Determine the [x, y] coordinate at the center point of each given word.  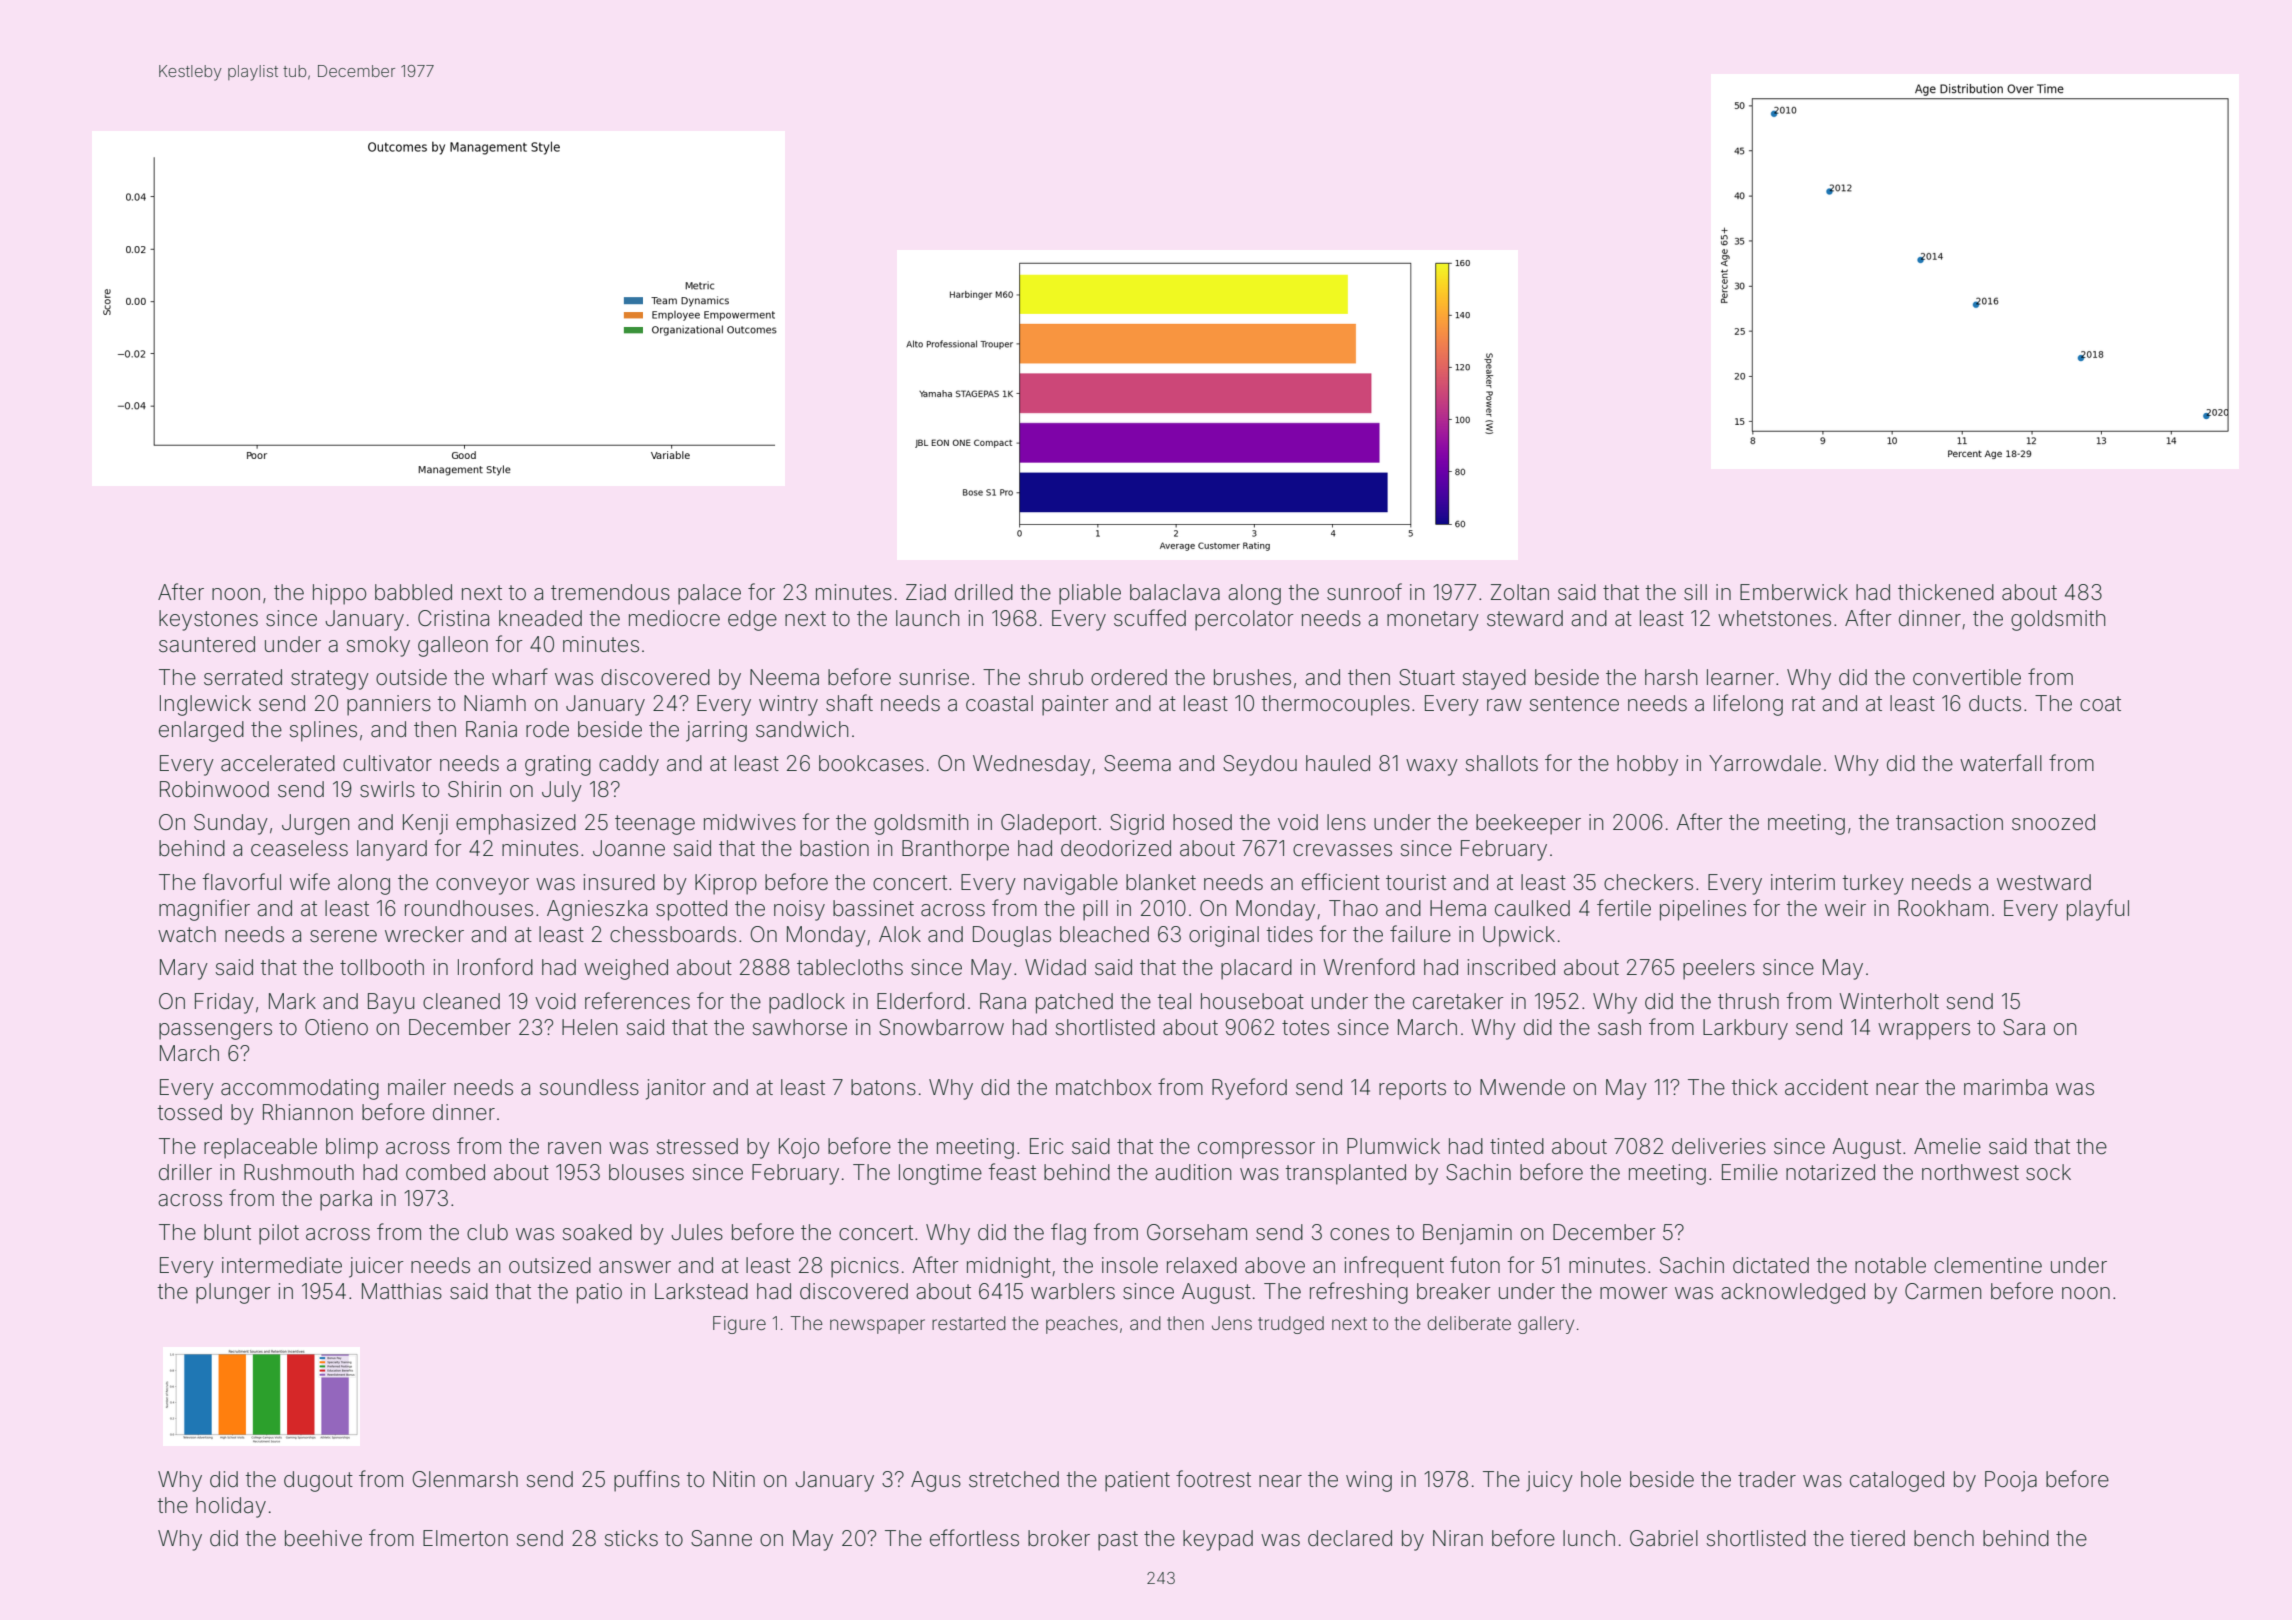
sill [1695, 592]
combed [445, 1172]
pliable [1090, 594]
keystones [208, 620]
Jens [1232, 1323]
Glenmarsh [465, 1479]
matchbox [1104, 1087]
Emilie [1750, 1172]
